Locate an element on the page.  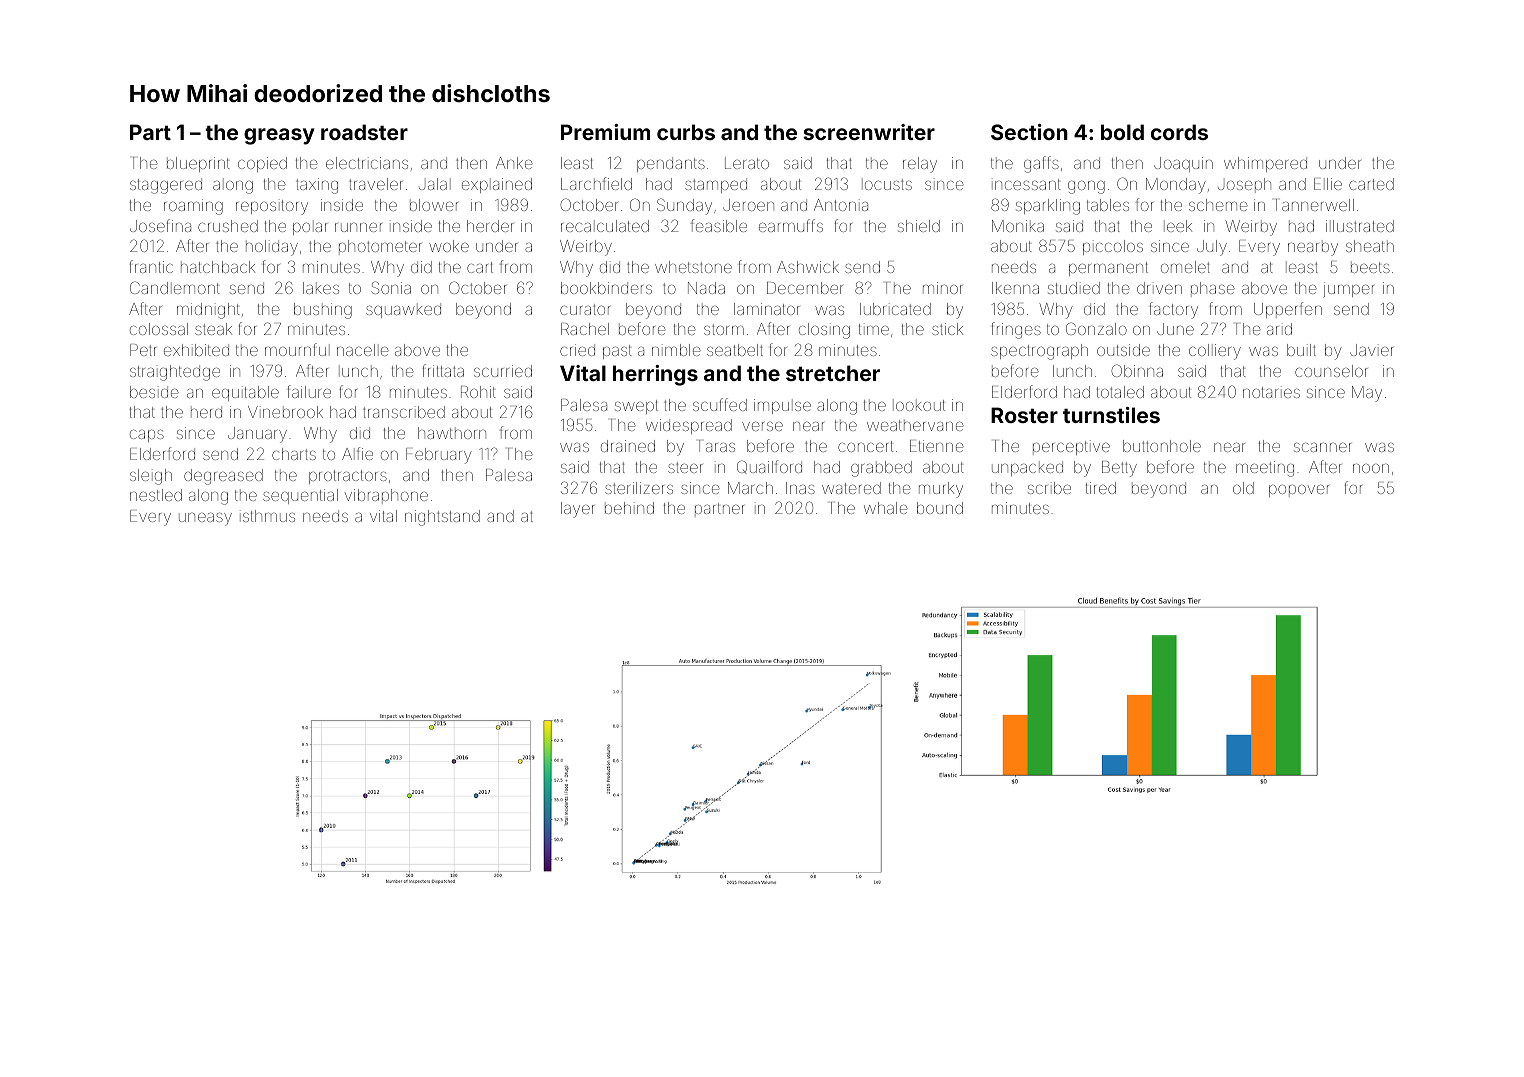
layer is located at coordinates (577, 510).
